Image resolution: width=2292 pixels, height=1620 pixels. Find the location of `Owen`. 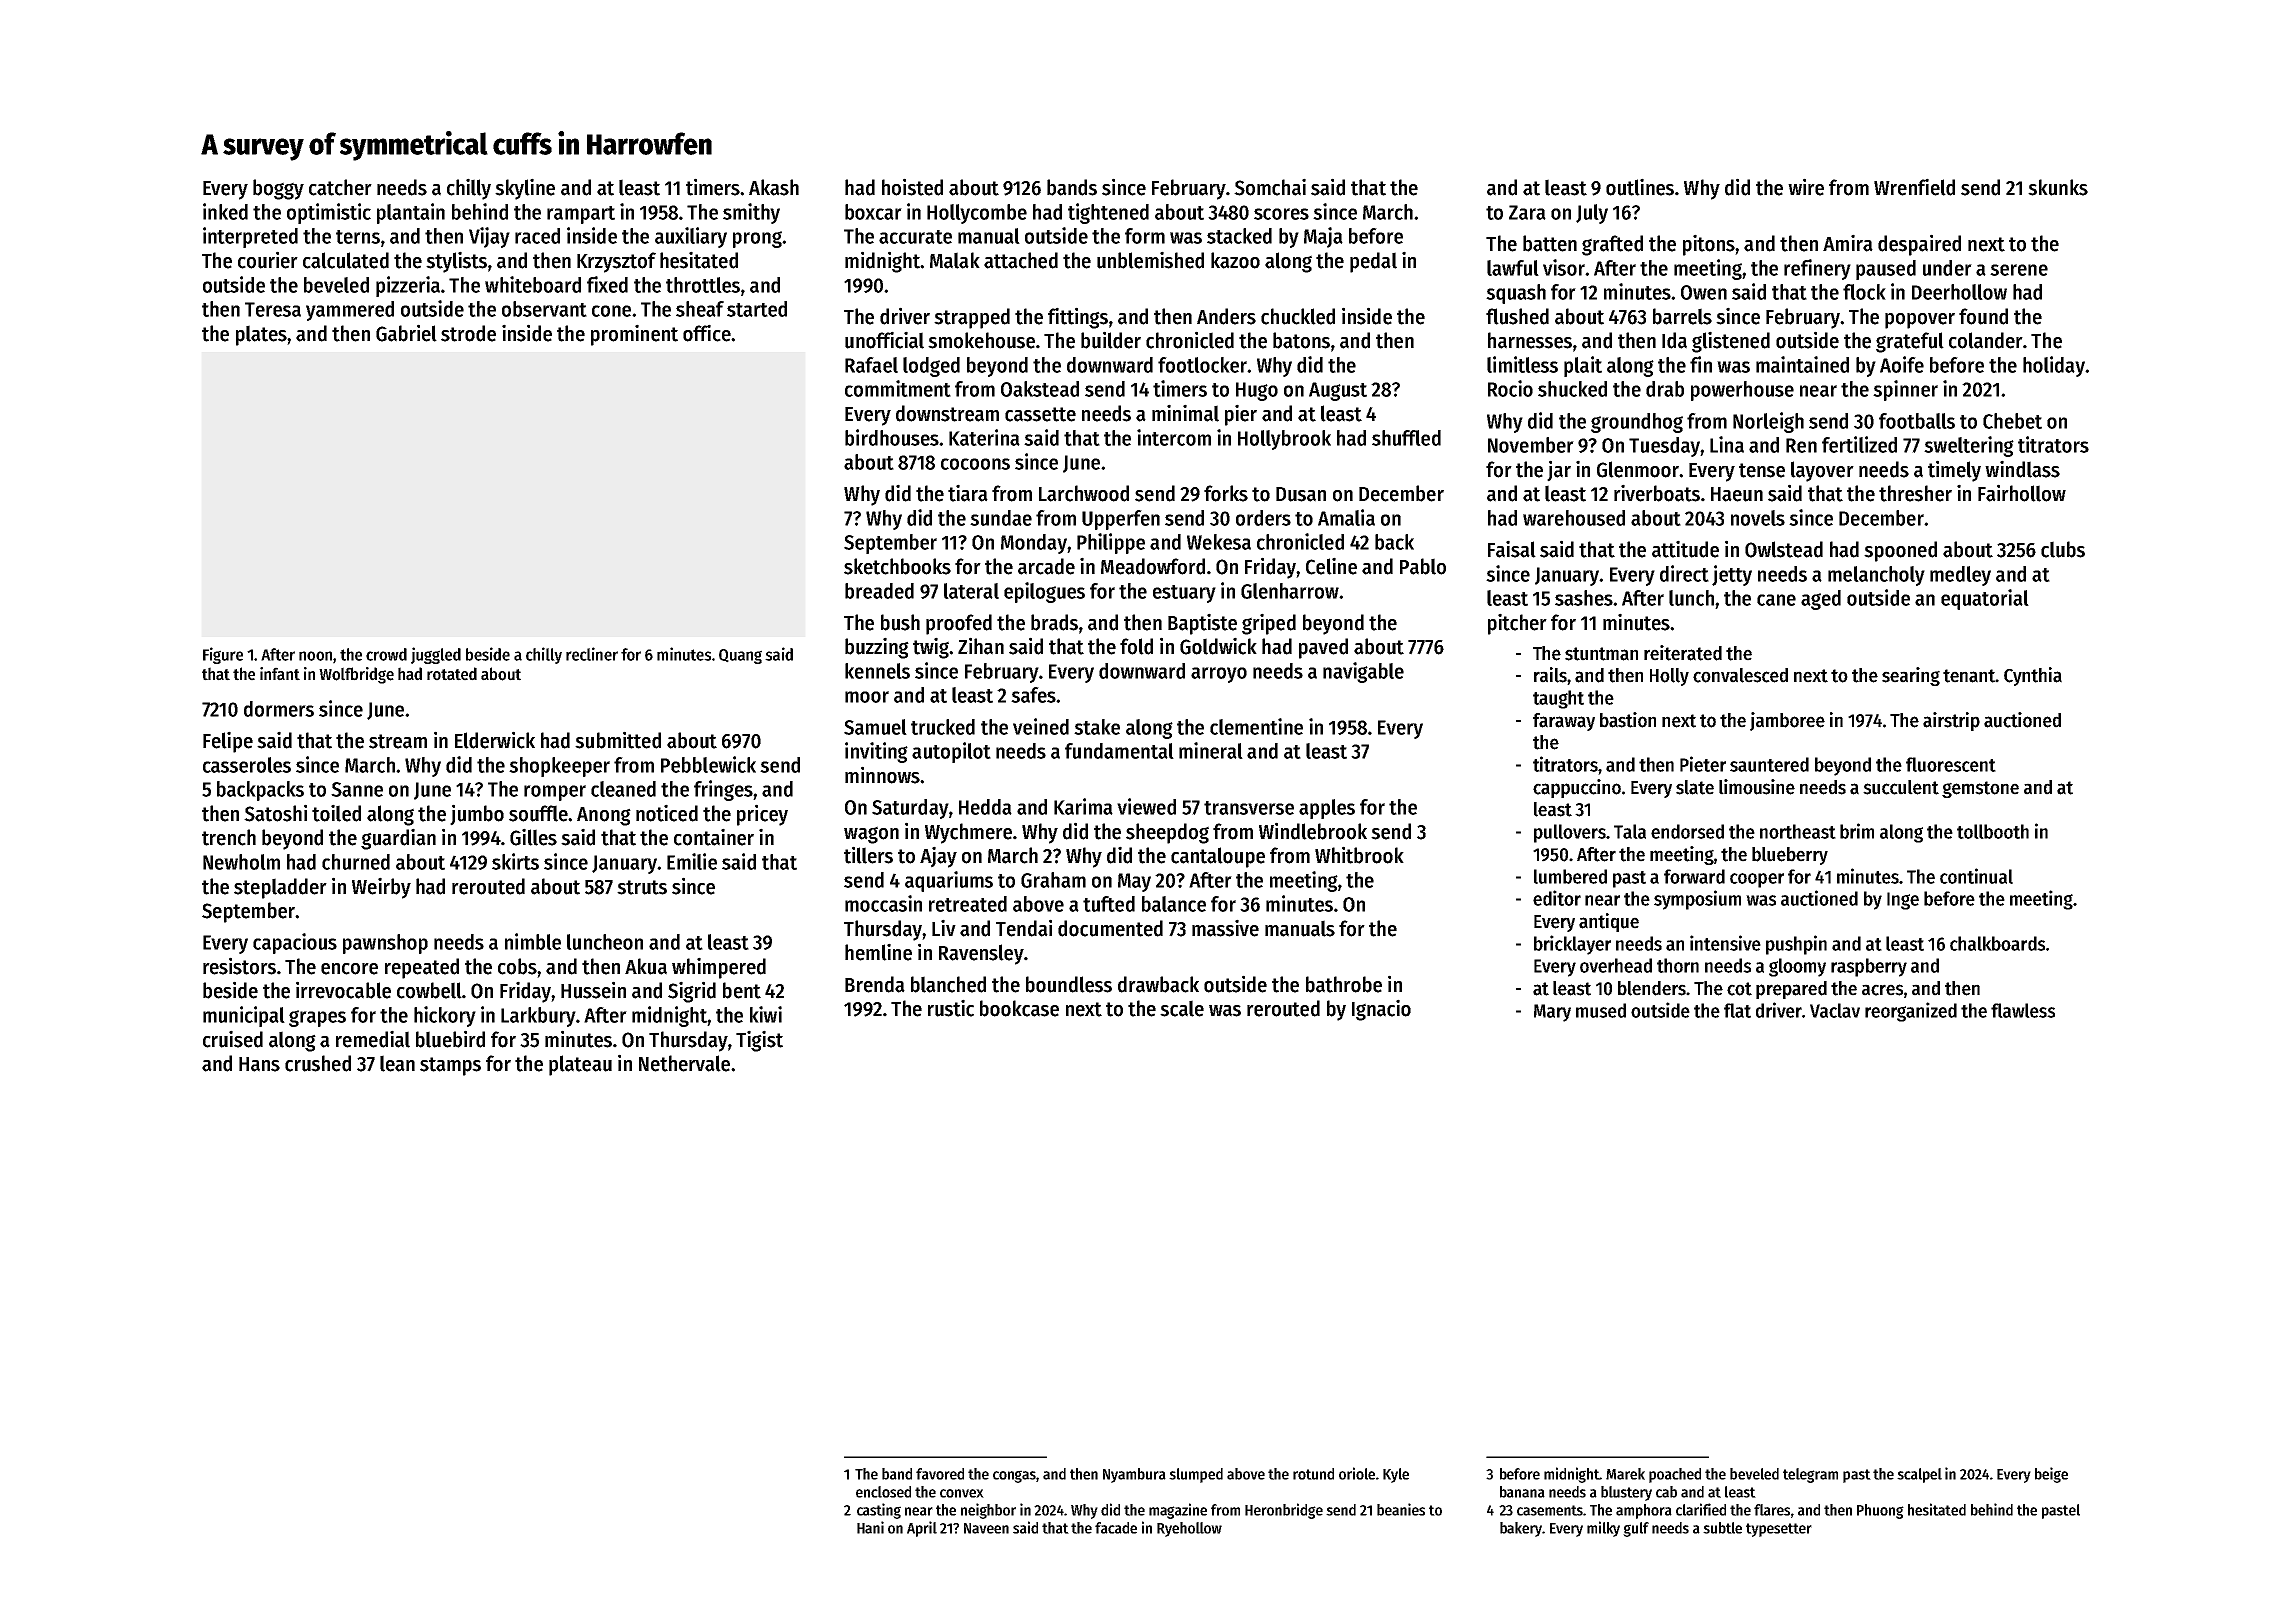

Owen is located at coordinates (1704, 292).
